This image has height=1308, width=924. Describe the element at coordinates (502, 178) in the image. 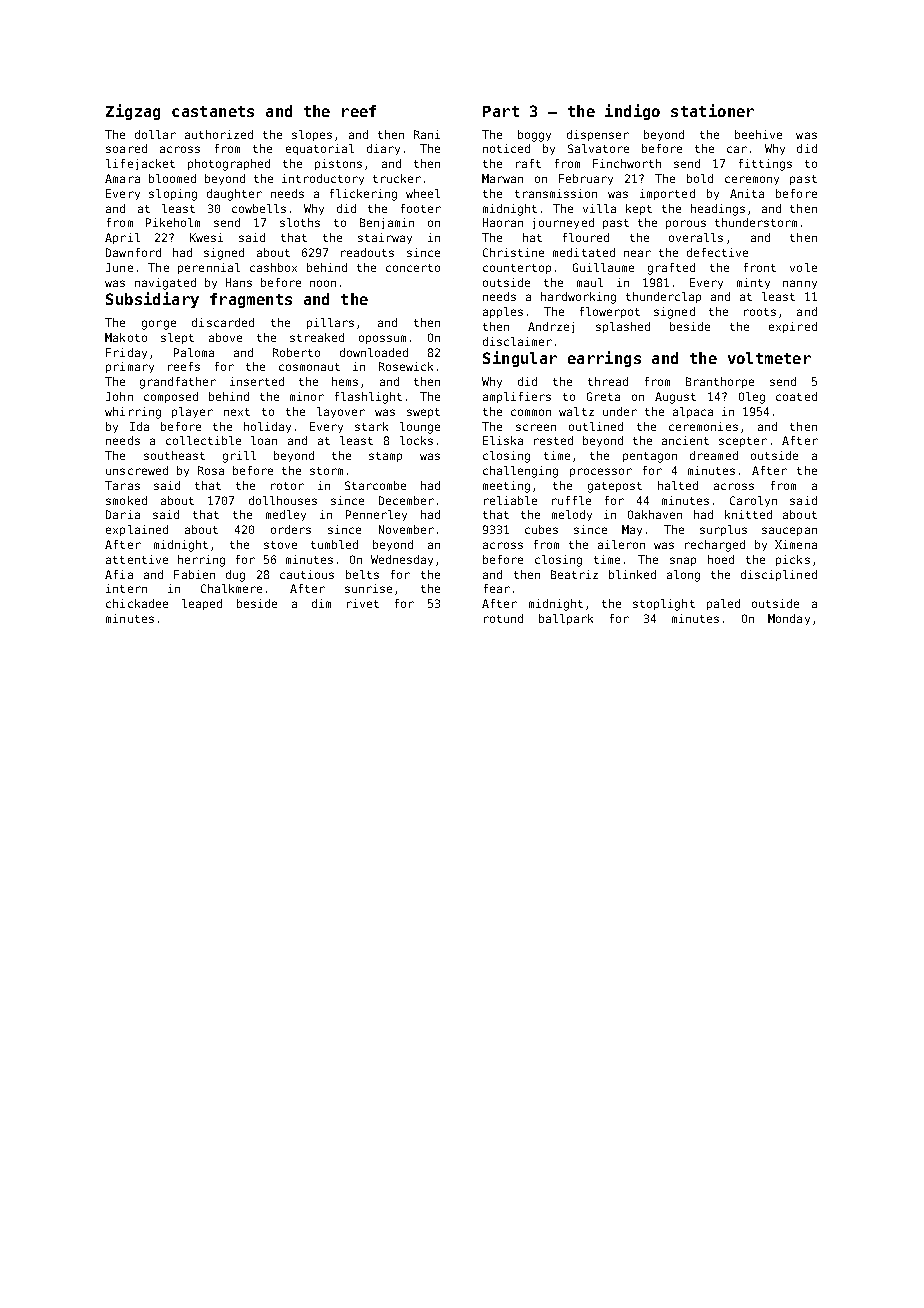

I see `Marwan` at that location.
